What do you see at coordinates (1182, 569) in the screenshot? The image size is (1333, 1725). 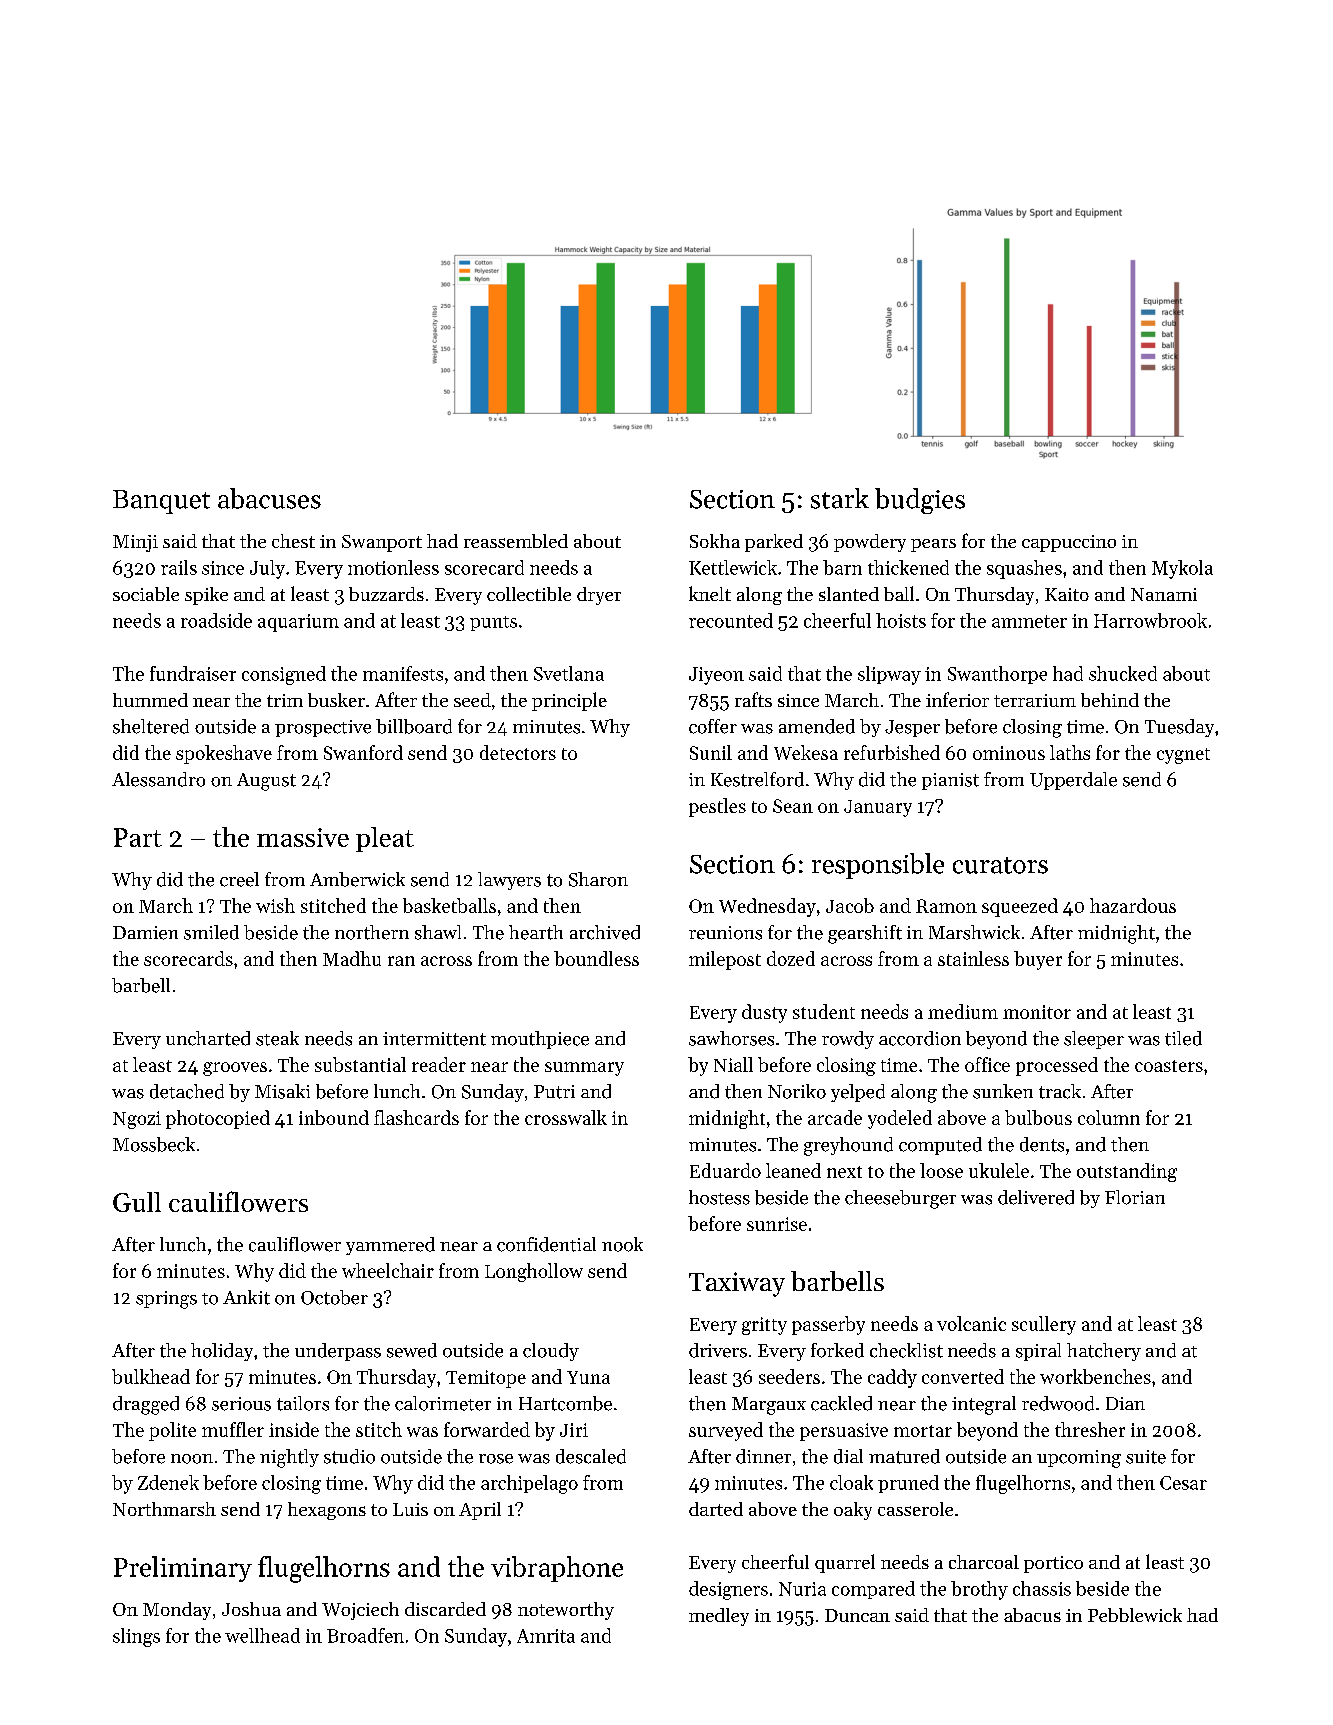 I see `Mykola` at bounding box center [1182, 569].
